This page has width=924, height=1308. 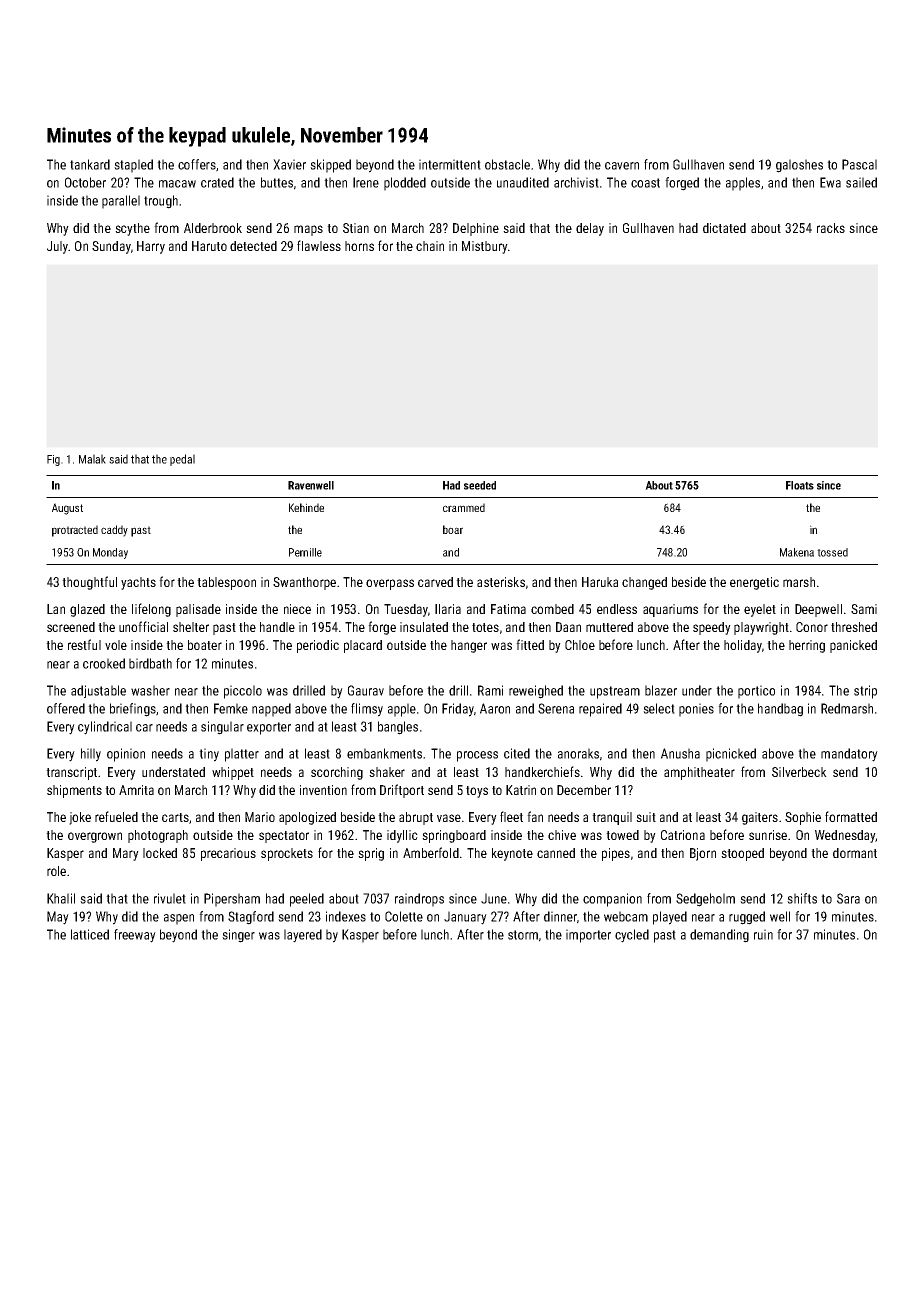 I want to click on Chloe, so click(x=580, y=645).
